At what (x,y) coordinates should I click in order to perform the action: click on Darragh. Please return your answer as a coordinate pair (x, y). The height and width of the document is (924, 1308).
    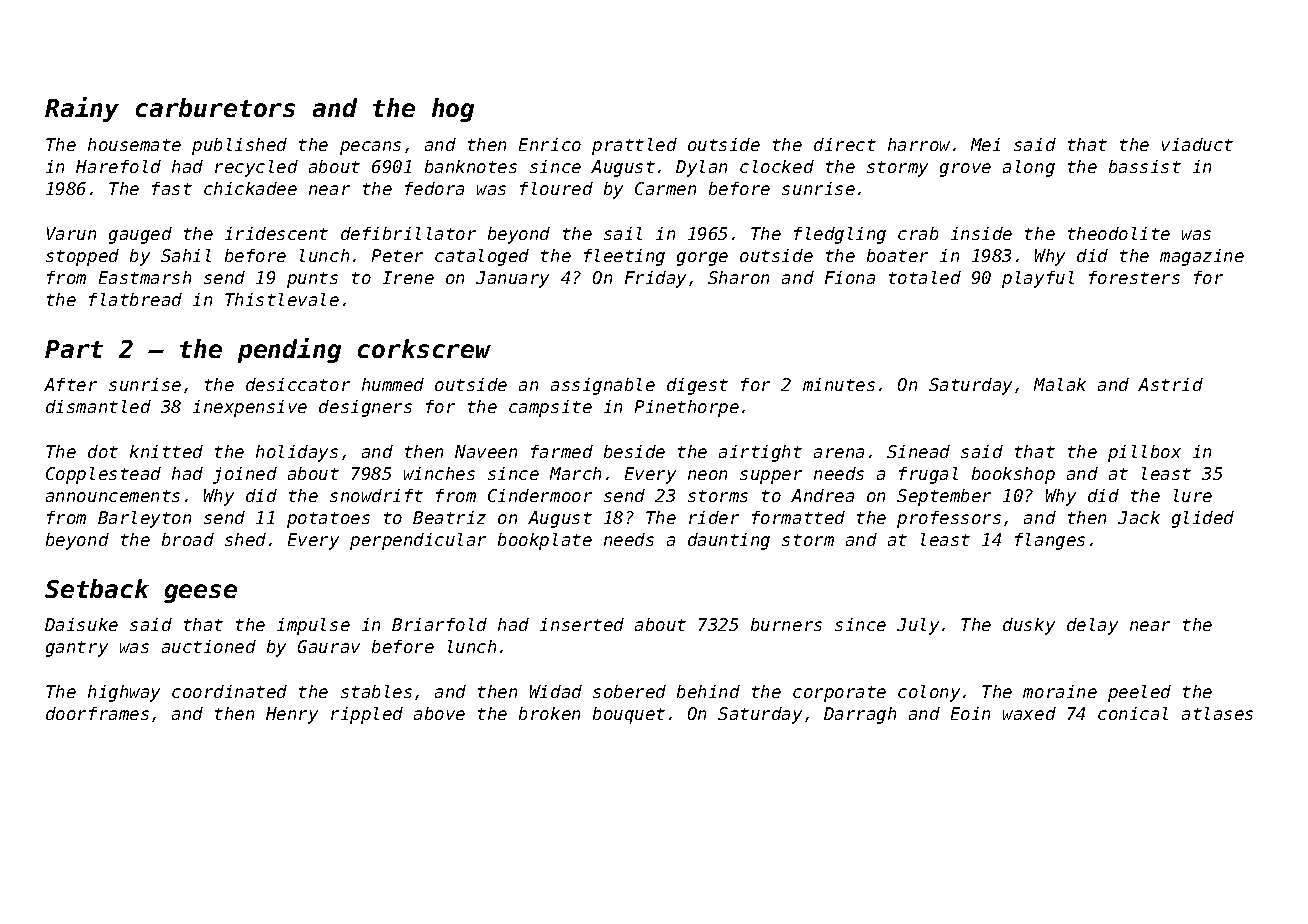
    Looking at the image, I should click on (860, 715).
